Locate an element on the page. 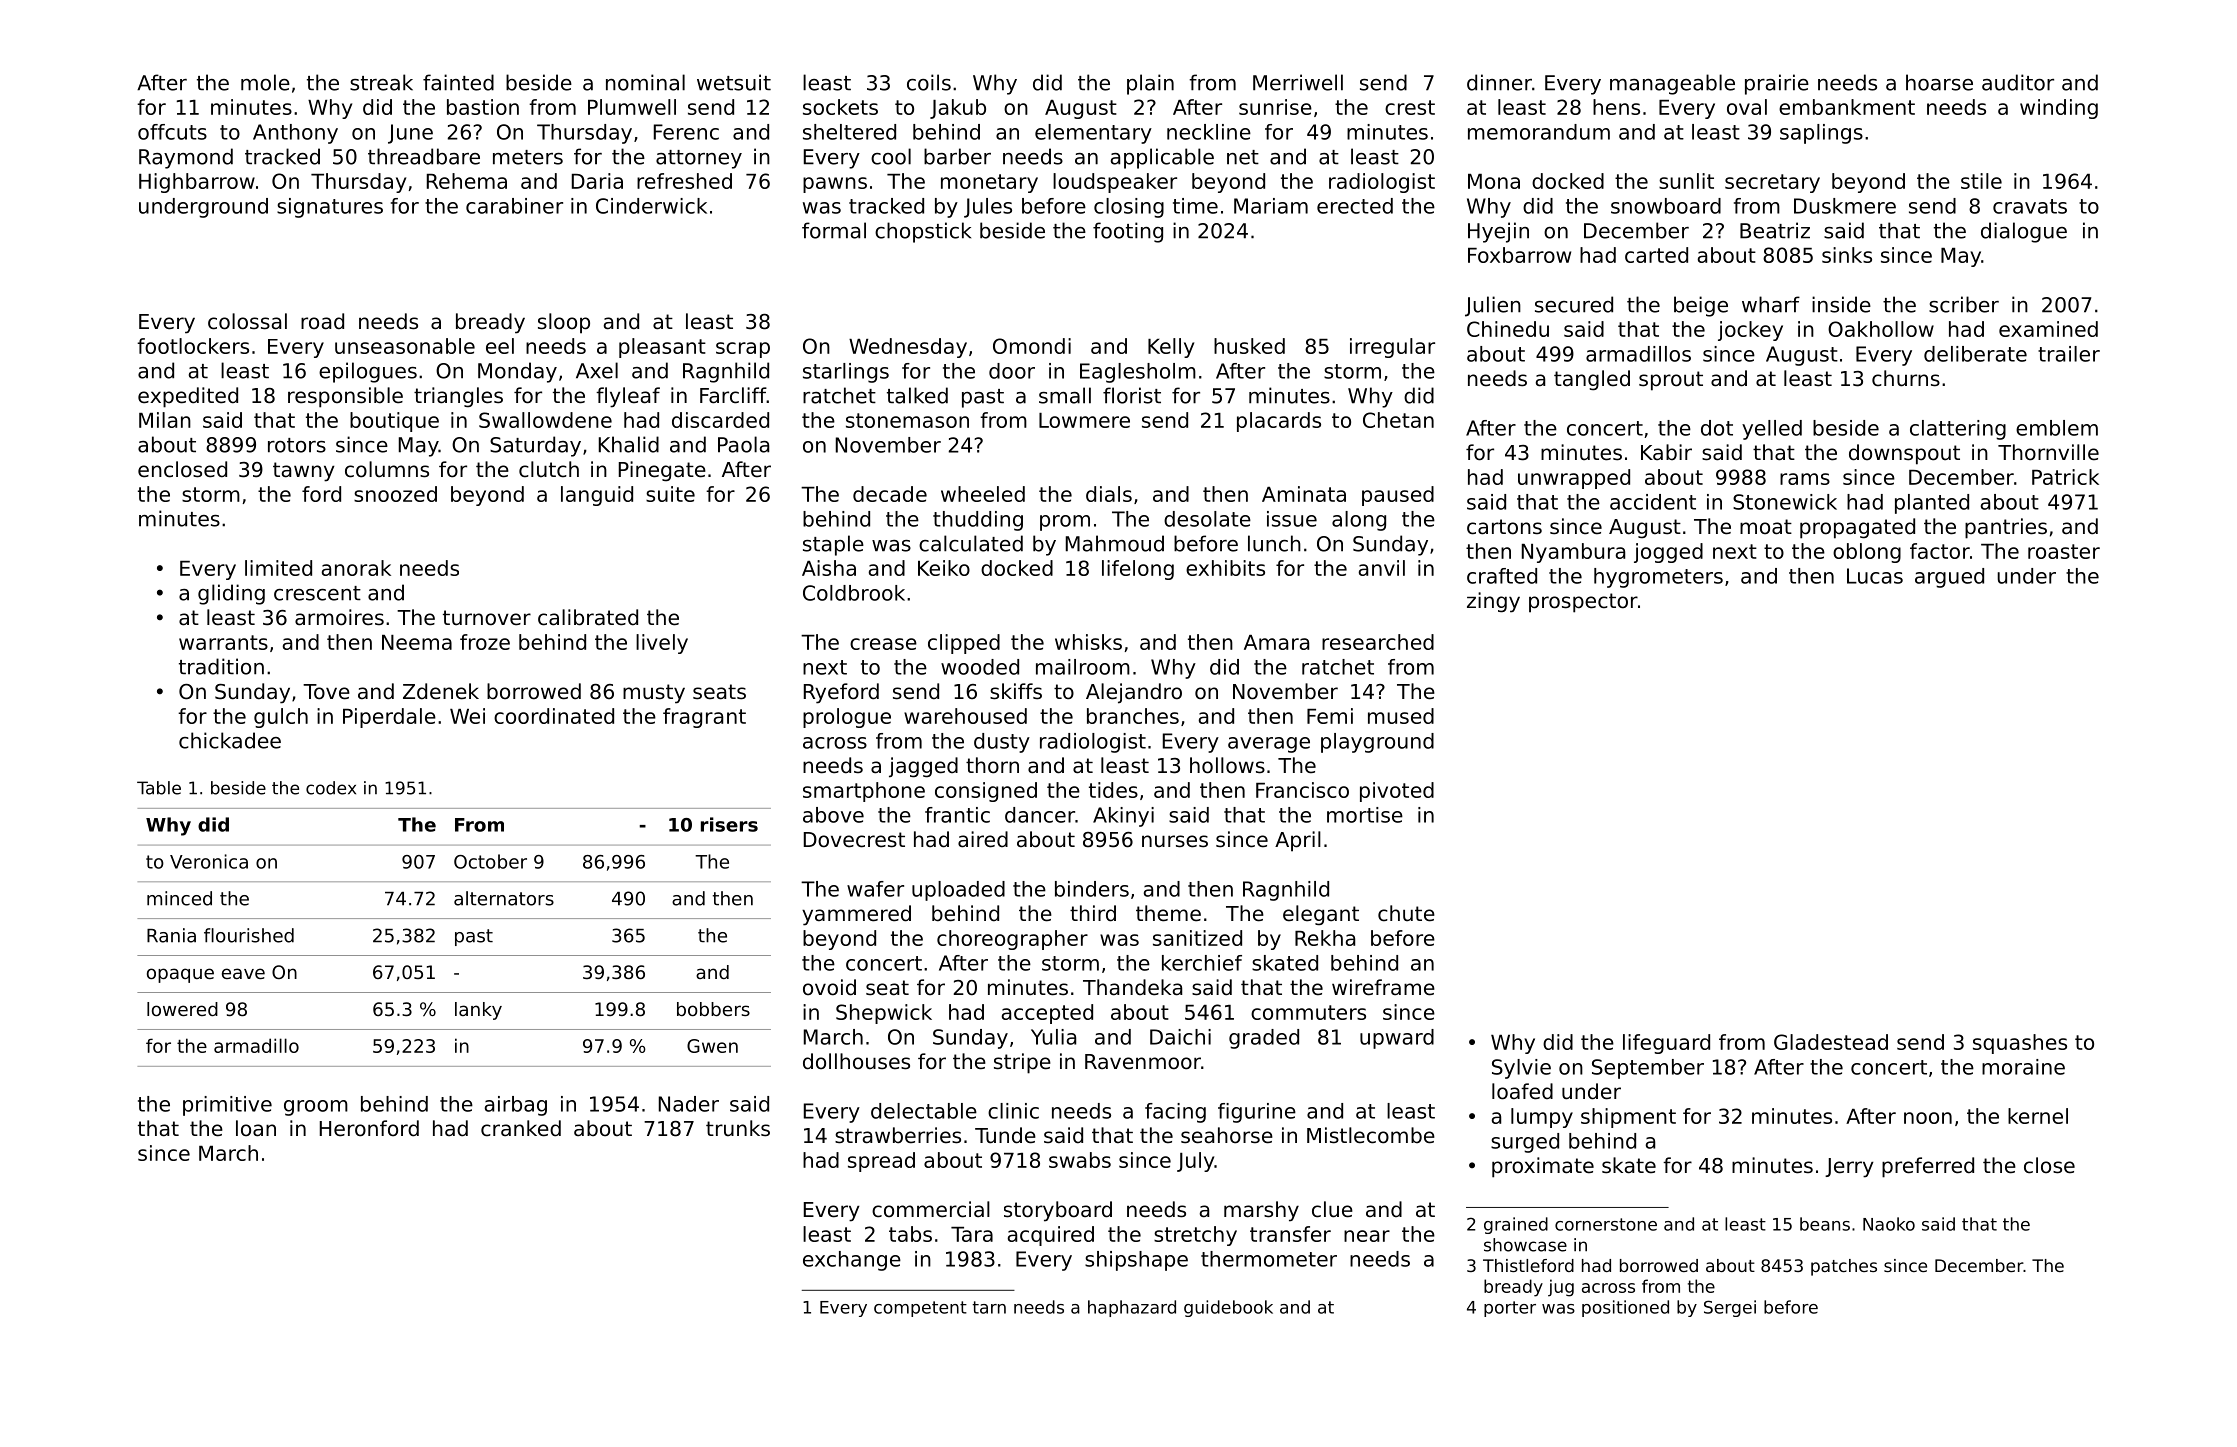 The height and width of the page is (1447, 2237). competent is located at coordinates (920, 1309).
